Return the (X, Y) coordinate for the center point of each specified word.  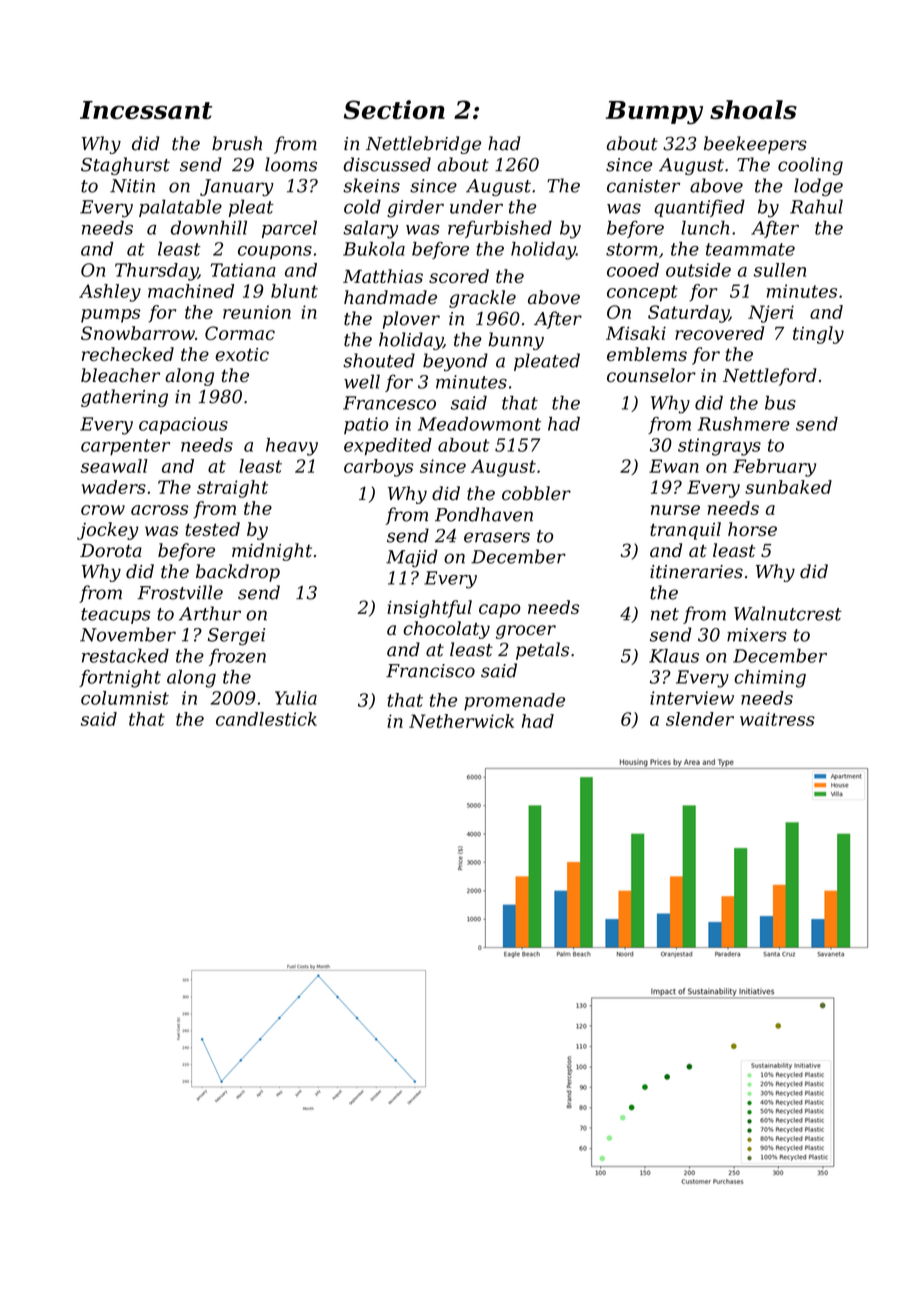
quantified (699, 208)
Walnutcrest (788, 613)
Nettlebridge (423, 145)
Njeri (771, 314)
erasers (497, 537)
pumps (110, 316)
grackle (482, 299)
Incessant (146, 110)
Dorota (111, 551)
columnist (125, 698)
